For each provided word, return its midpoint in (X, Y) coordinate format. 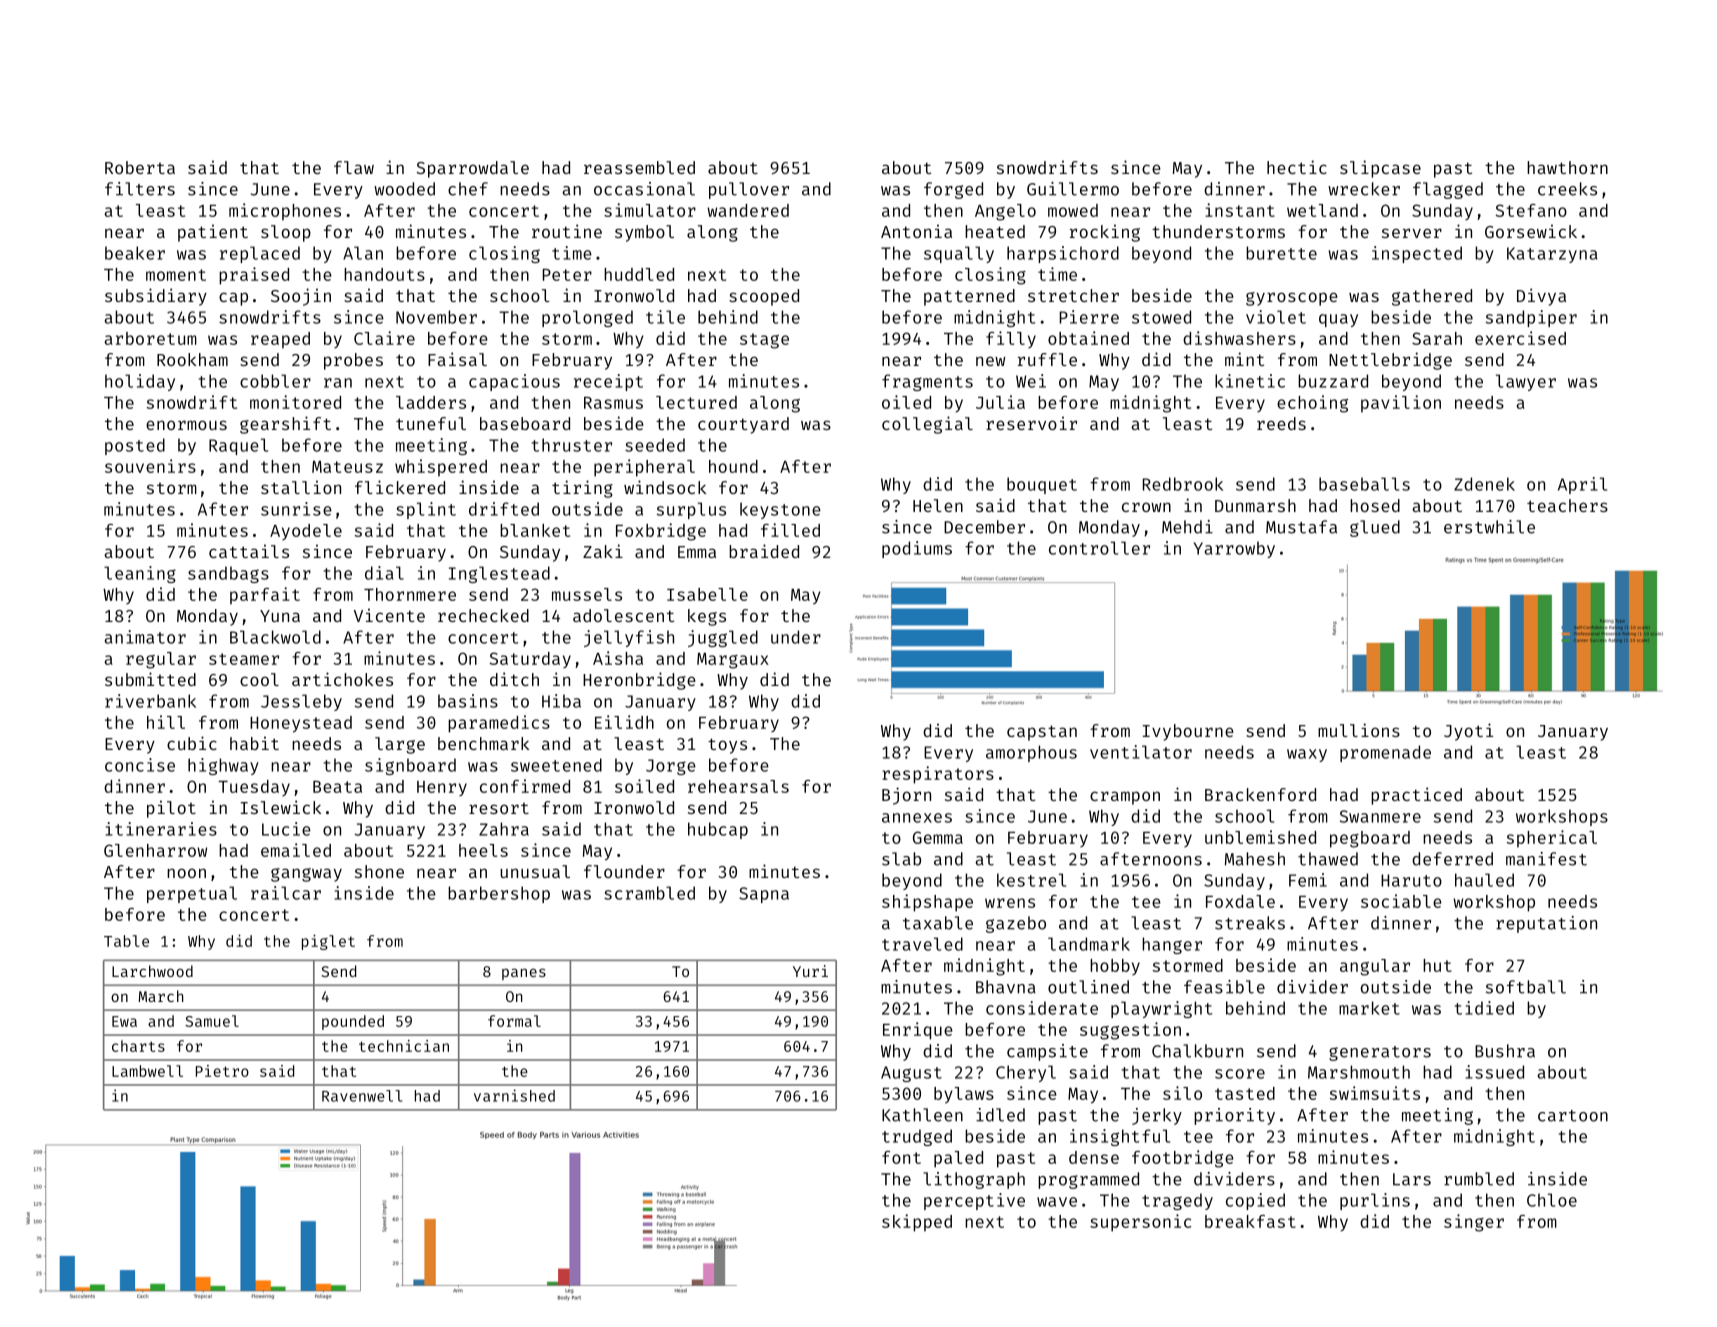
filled (790, 530)
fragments (927, 382)
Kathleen (922, 1115)
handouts (384, 274)
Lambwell (147, 1071)
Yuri (810, 971)
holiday (140, 382)
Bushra (1505, 1051)
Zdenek (1484, 484)
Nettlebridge (1390, 361)
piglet (328, 942)
